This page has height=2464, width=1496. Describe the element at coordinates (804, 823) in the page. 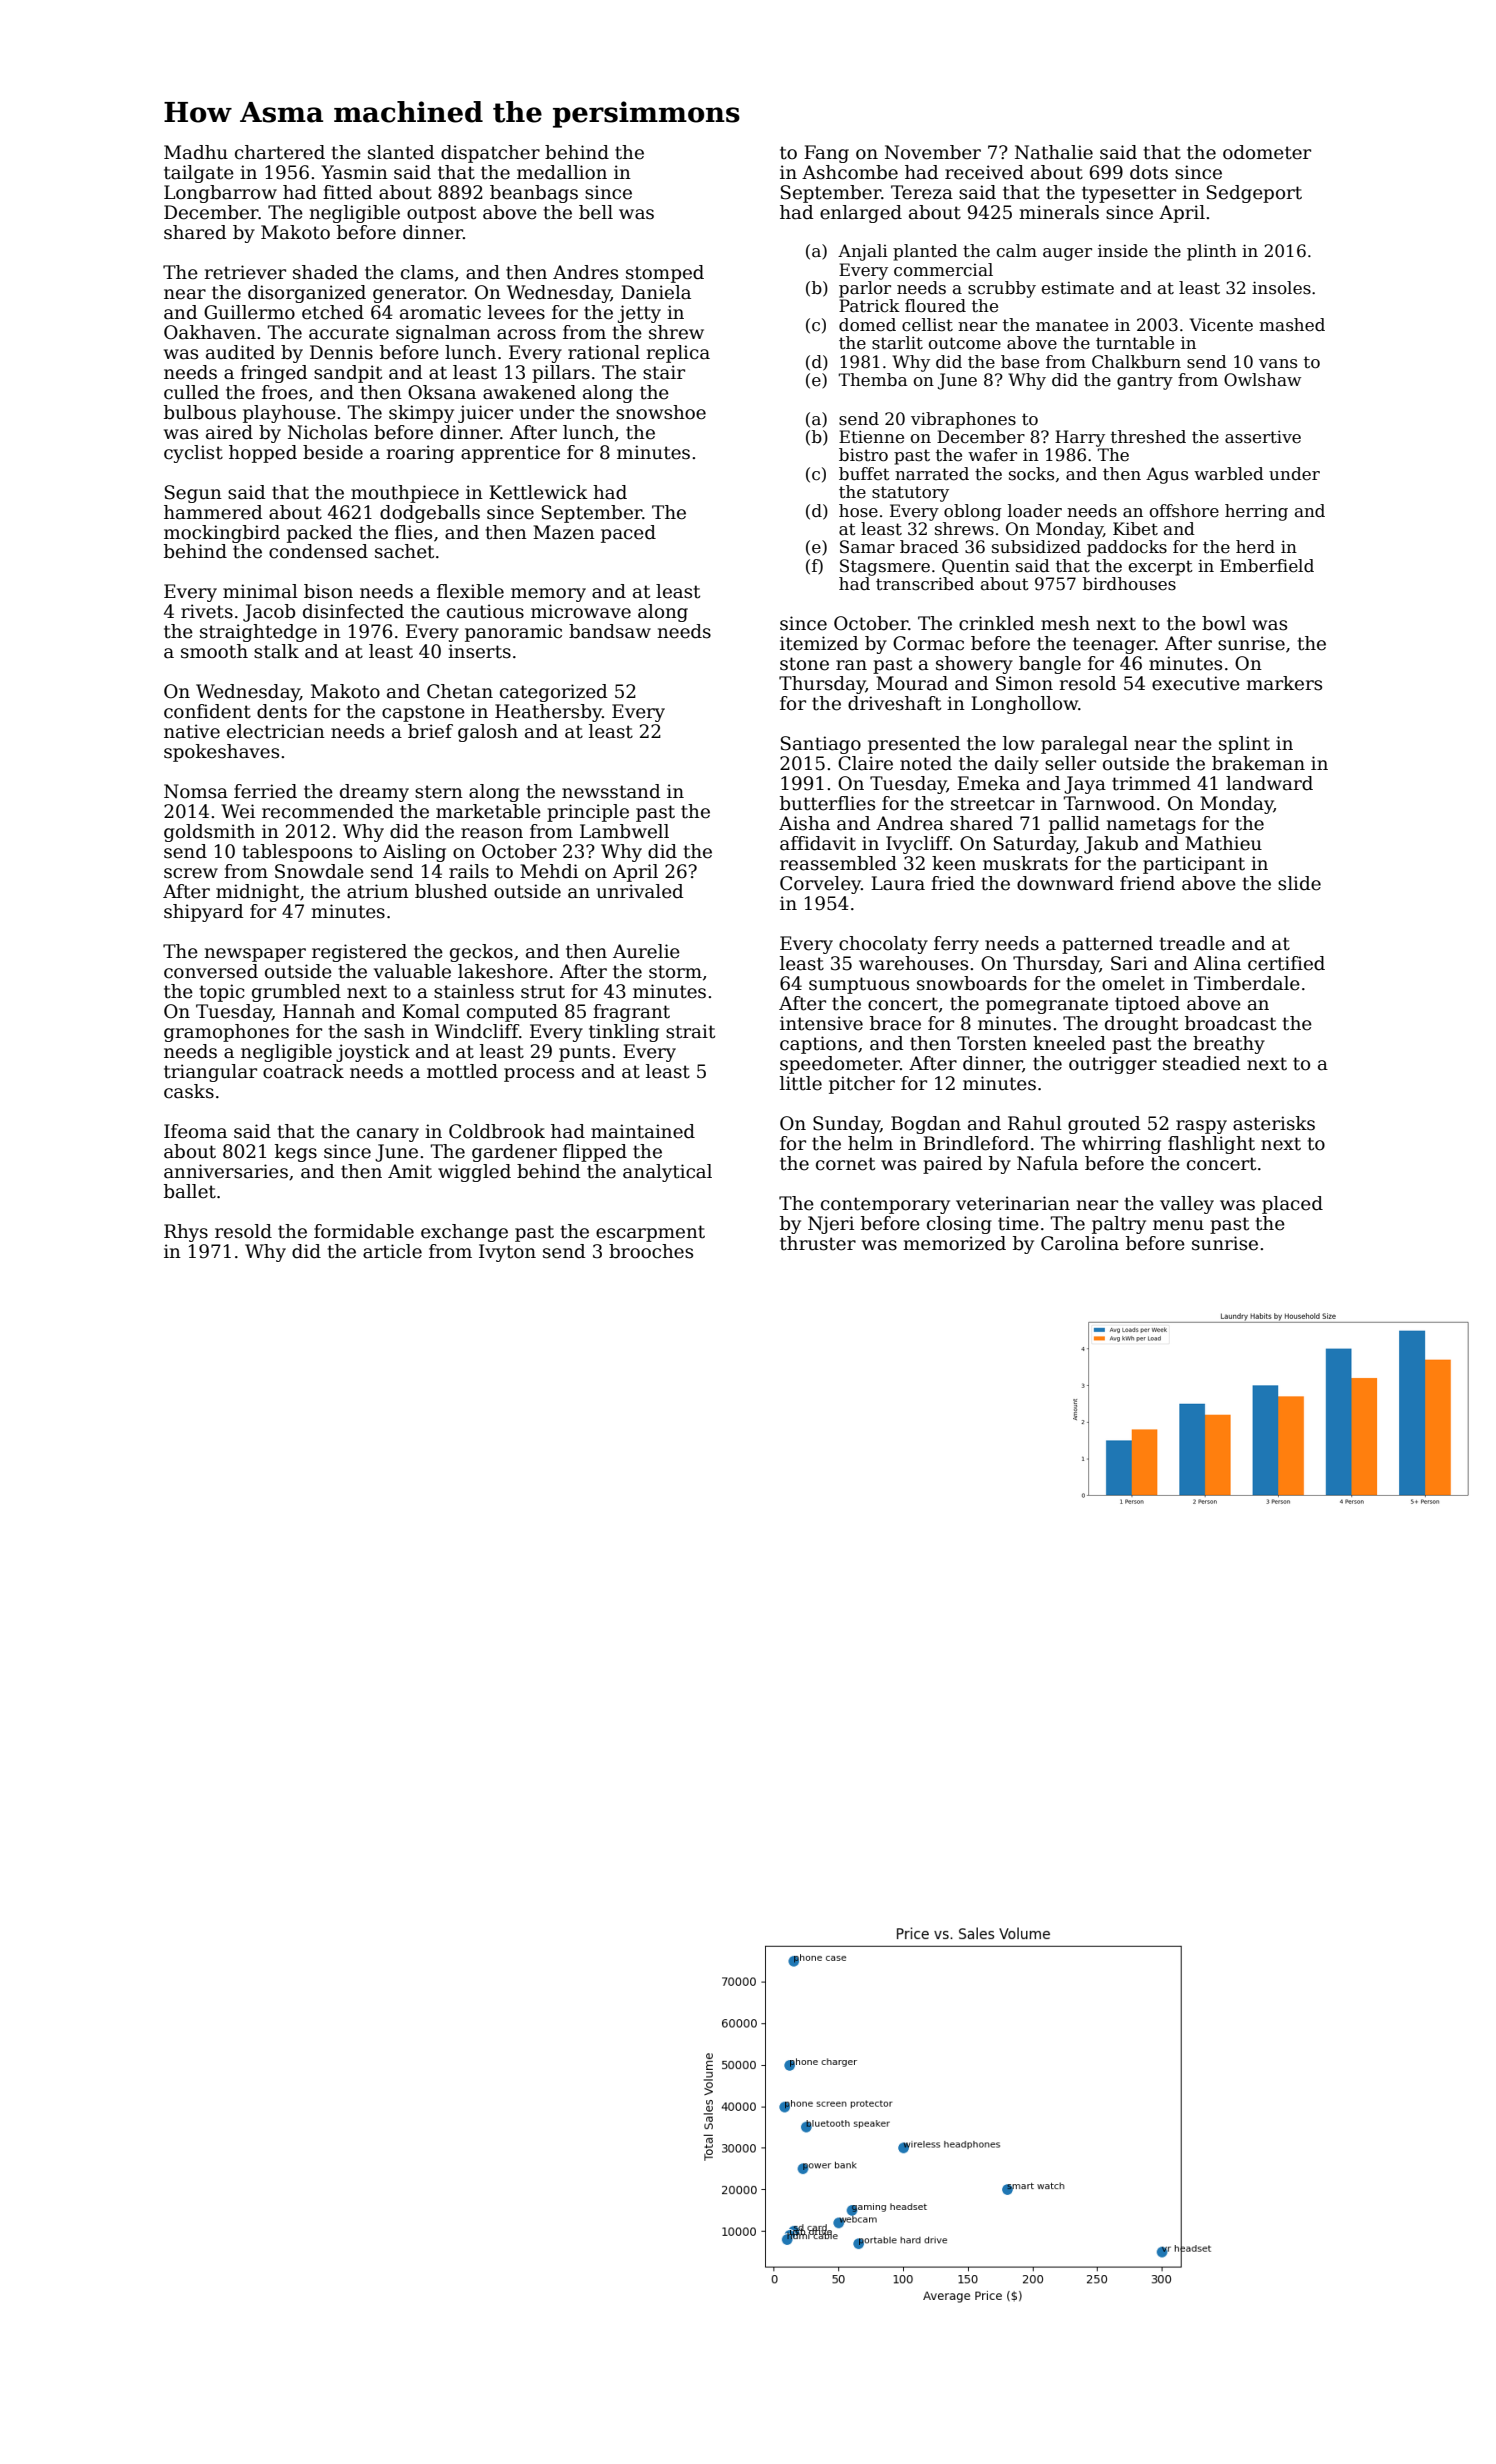

I see `Aisha` at that location.
